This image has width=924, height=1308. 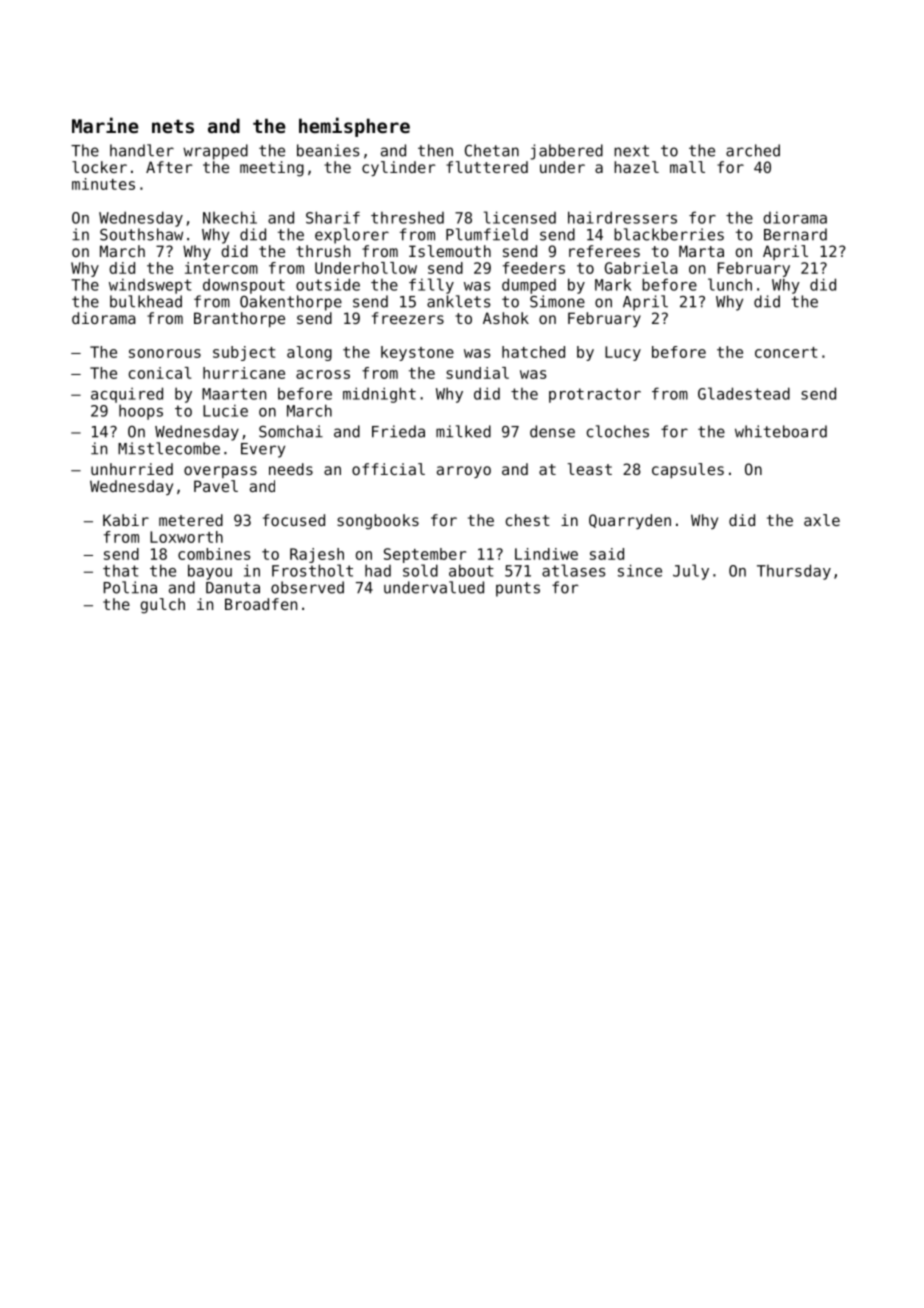 I want to click on Nkechi, so click(x=230, y=217).
